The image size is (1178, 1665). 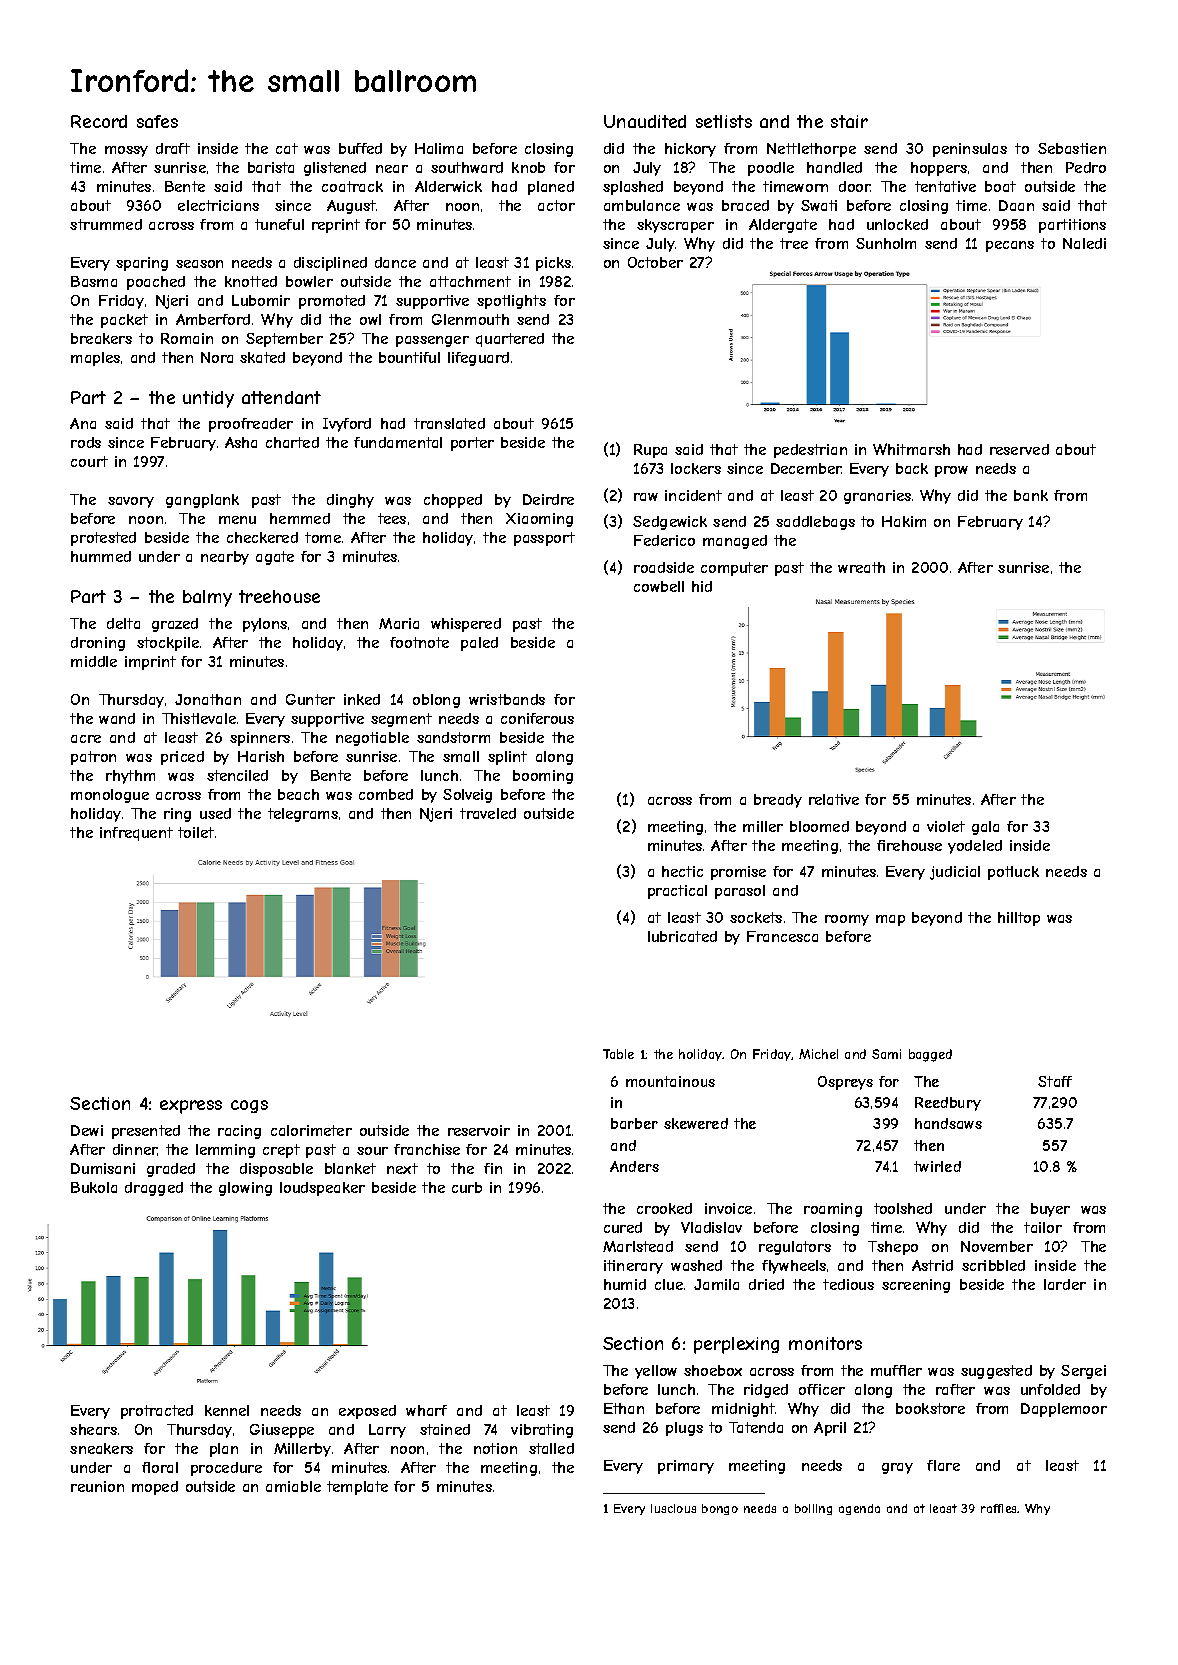 I want to click on fin, so click(x=493, y=1168).
